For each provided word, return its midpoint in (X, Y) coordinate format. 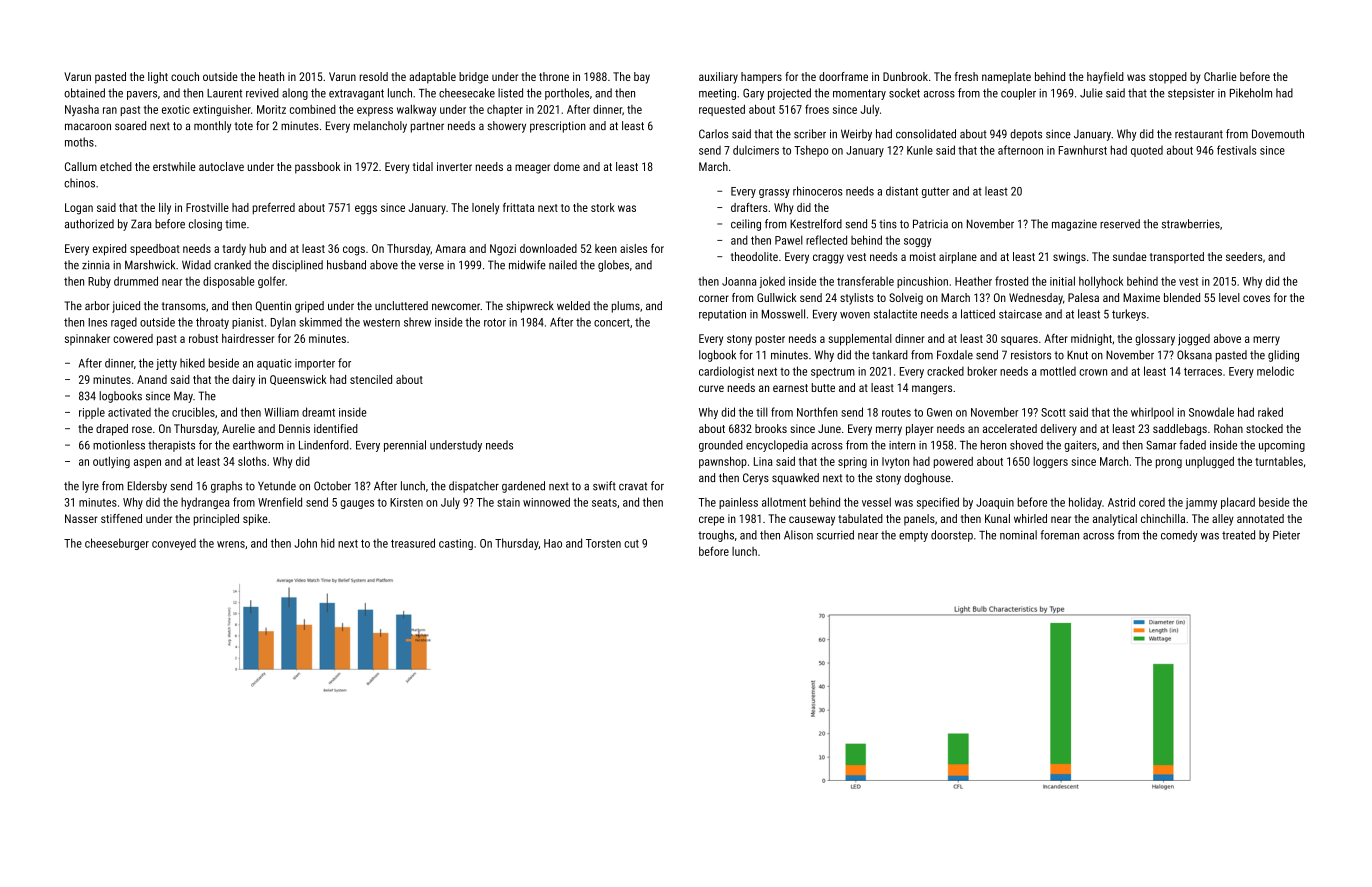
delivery (1059, 430)
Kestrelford (816, 224)
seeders (1244, 256)
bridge (474, 78)
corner (714, 298)
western (381, 322)
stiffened (121, 518)
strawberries (1191, 224)
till (762, 412)
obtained (84, 93)
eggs (366, 210)
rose (142, 429)
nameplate (1006, 78)
